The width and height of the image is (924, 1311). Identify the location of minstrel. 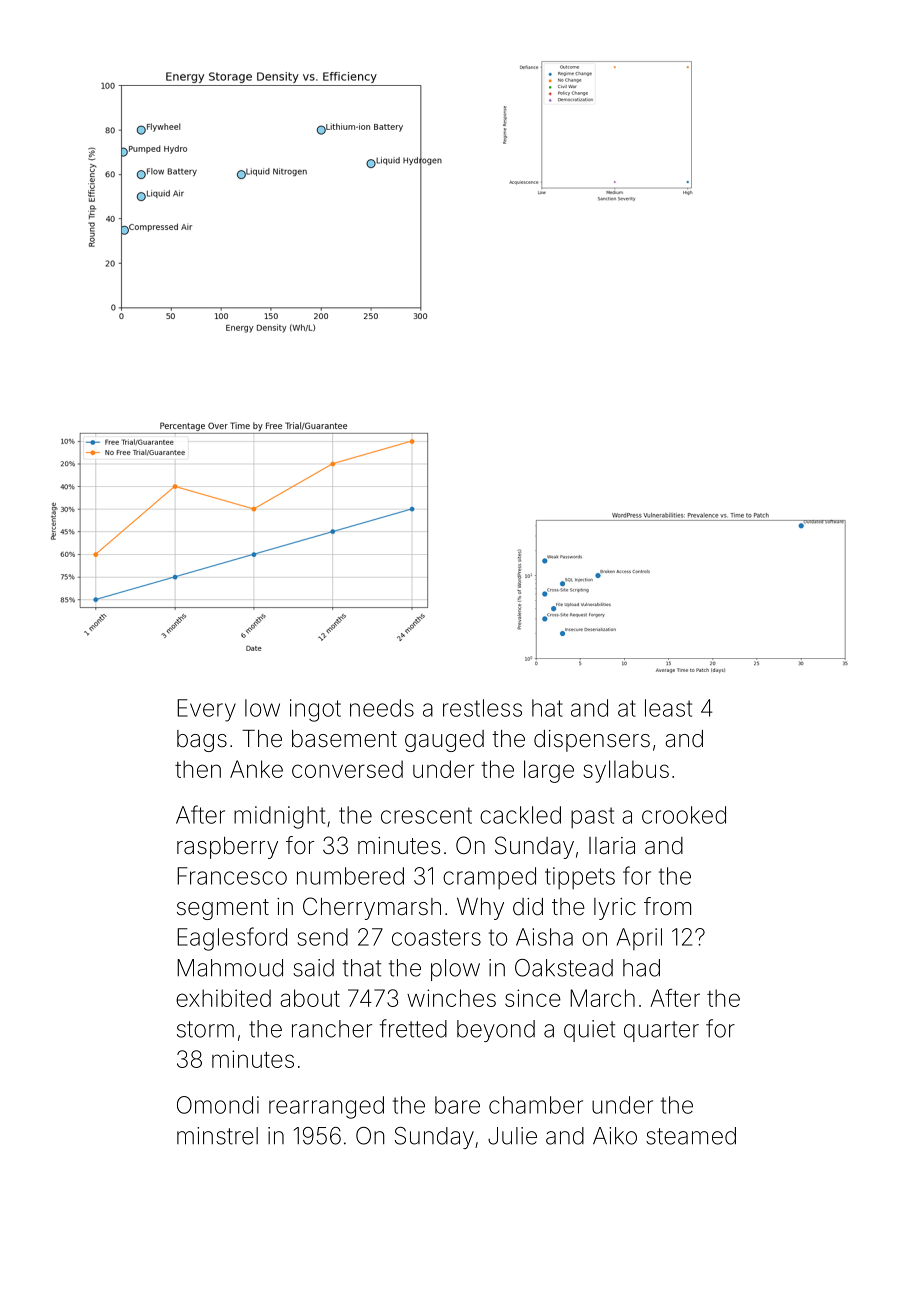
(217, 1136).
